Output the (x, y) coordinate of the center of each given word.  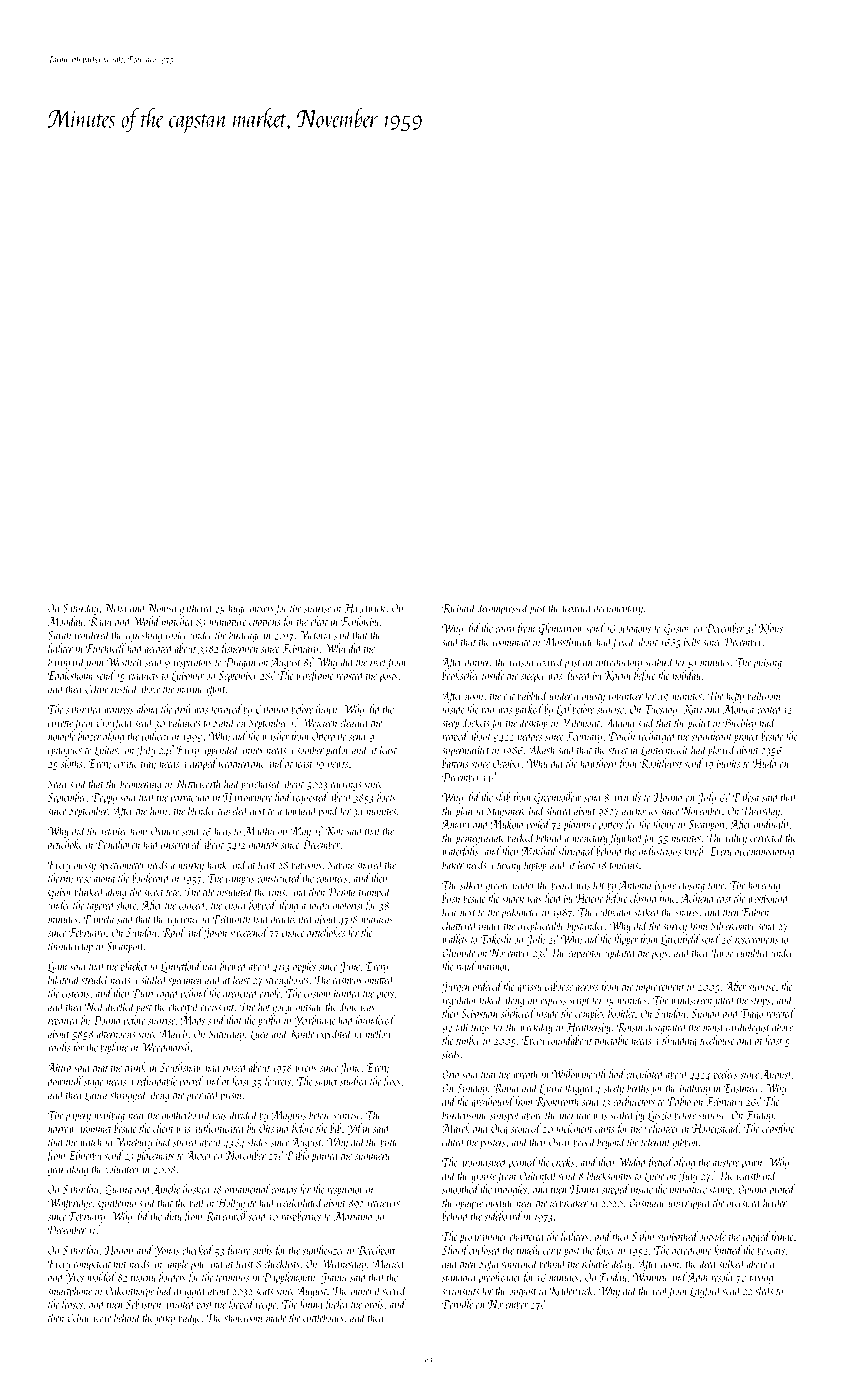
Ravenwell (226, 1216)
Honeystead (715, 1129)
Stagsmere (506, 812)
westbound (769, 898)
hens (222, 831)
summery (372, 1158)
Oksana (273, 1128)
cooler (177, 635)
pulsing (767, 663)
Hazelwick (365, 608)
